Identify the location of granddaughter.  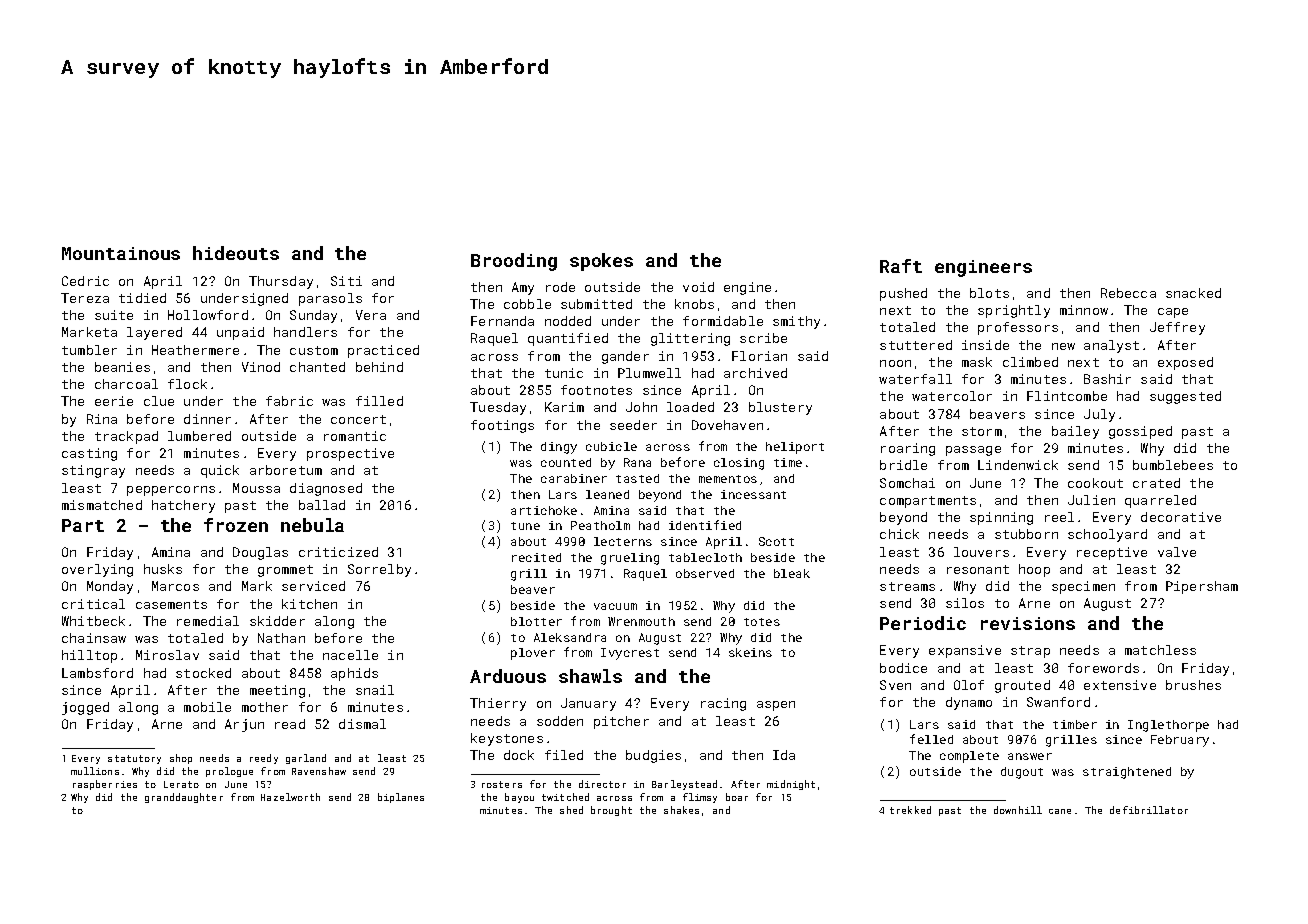
(184, 798).
